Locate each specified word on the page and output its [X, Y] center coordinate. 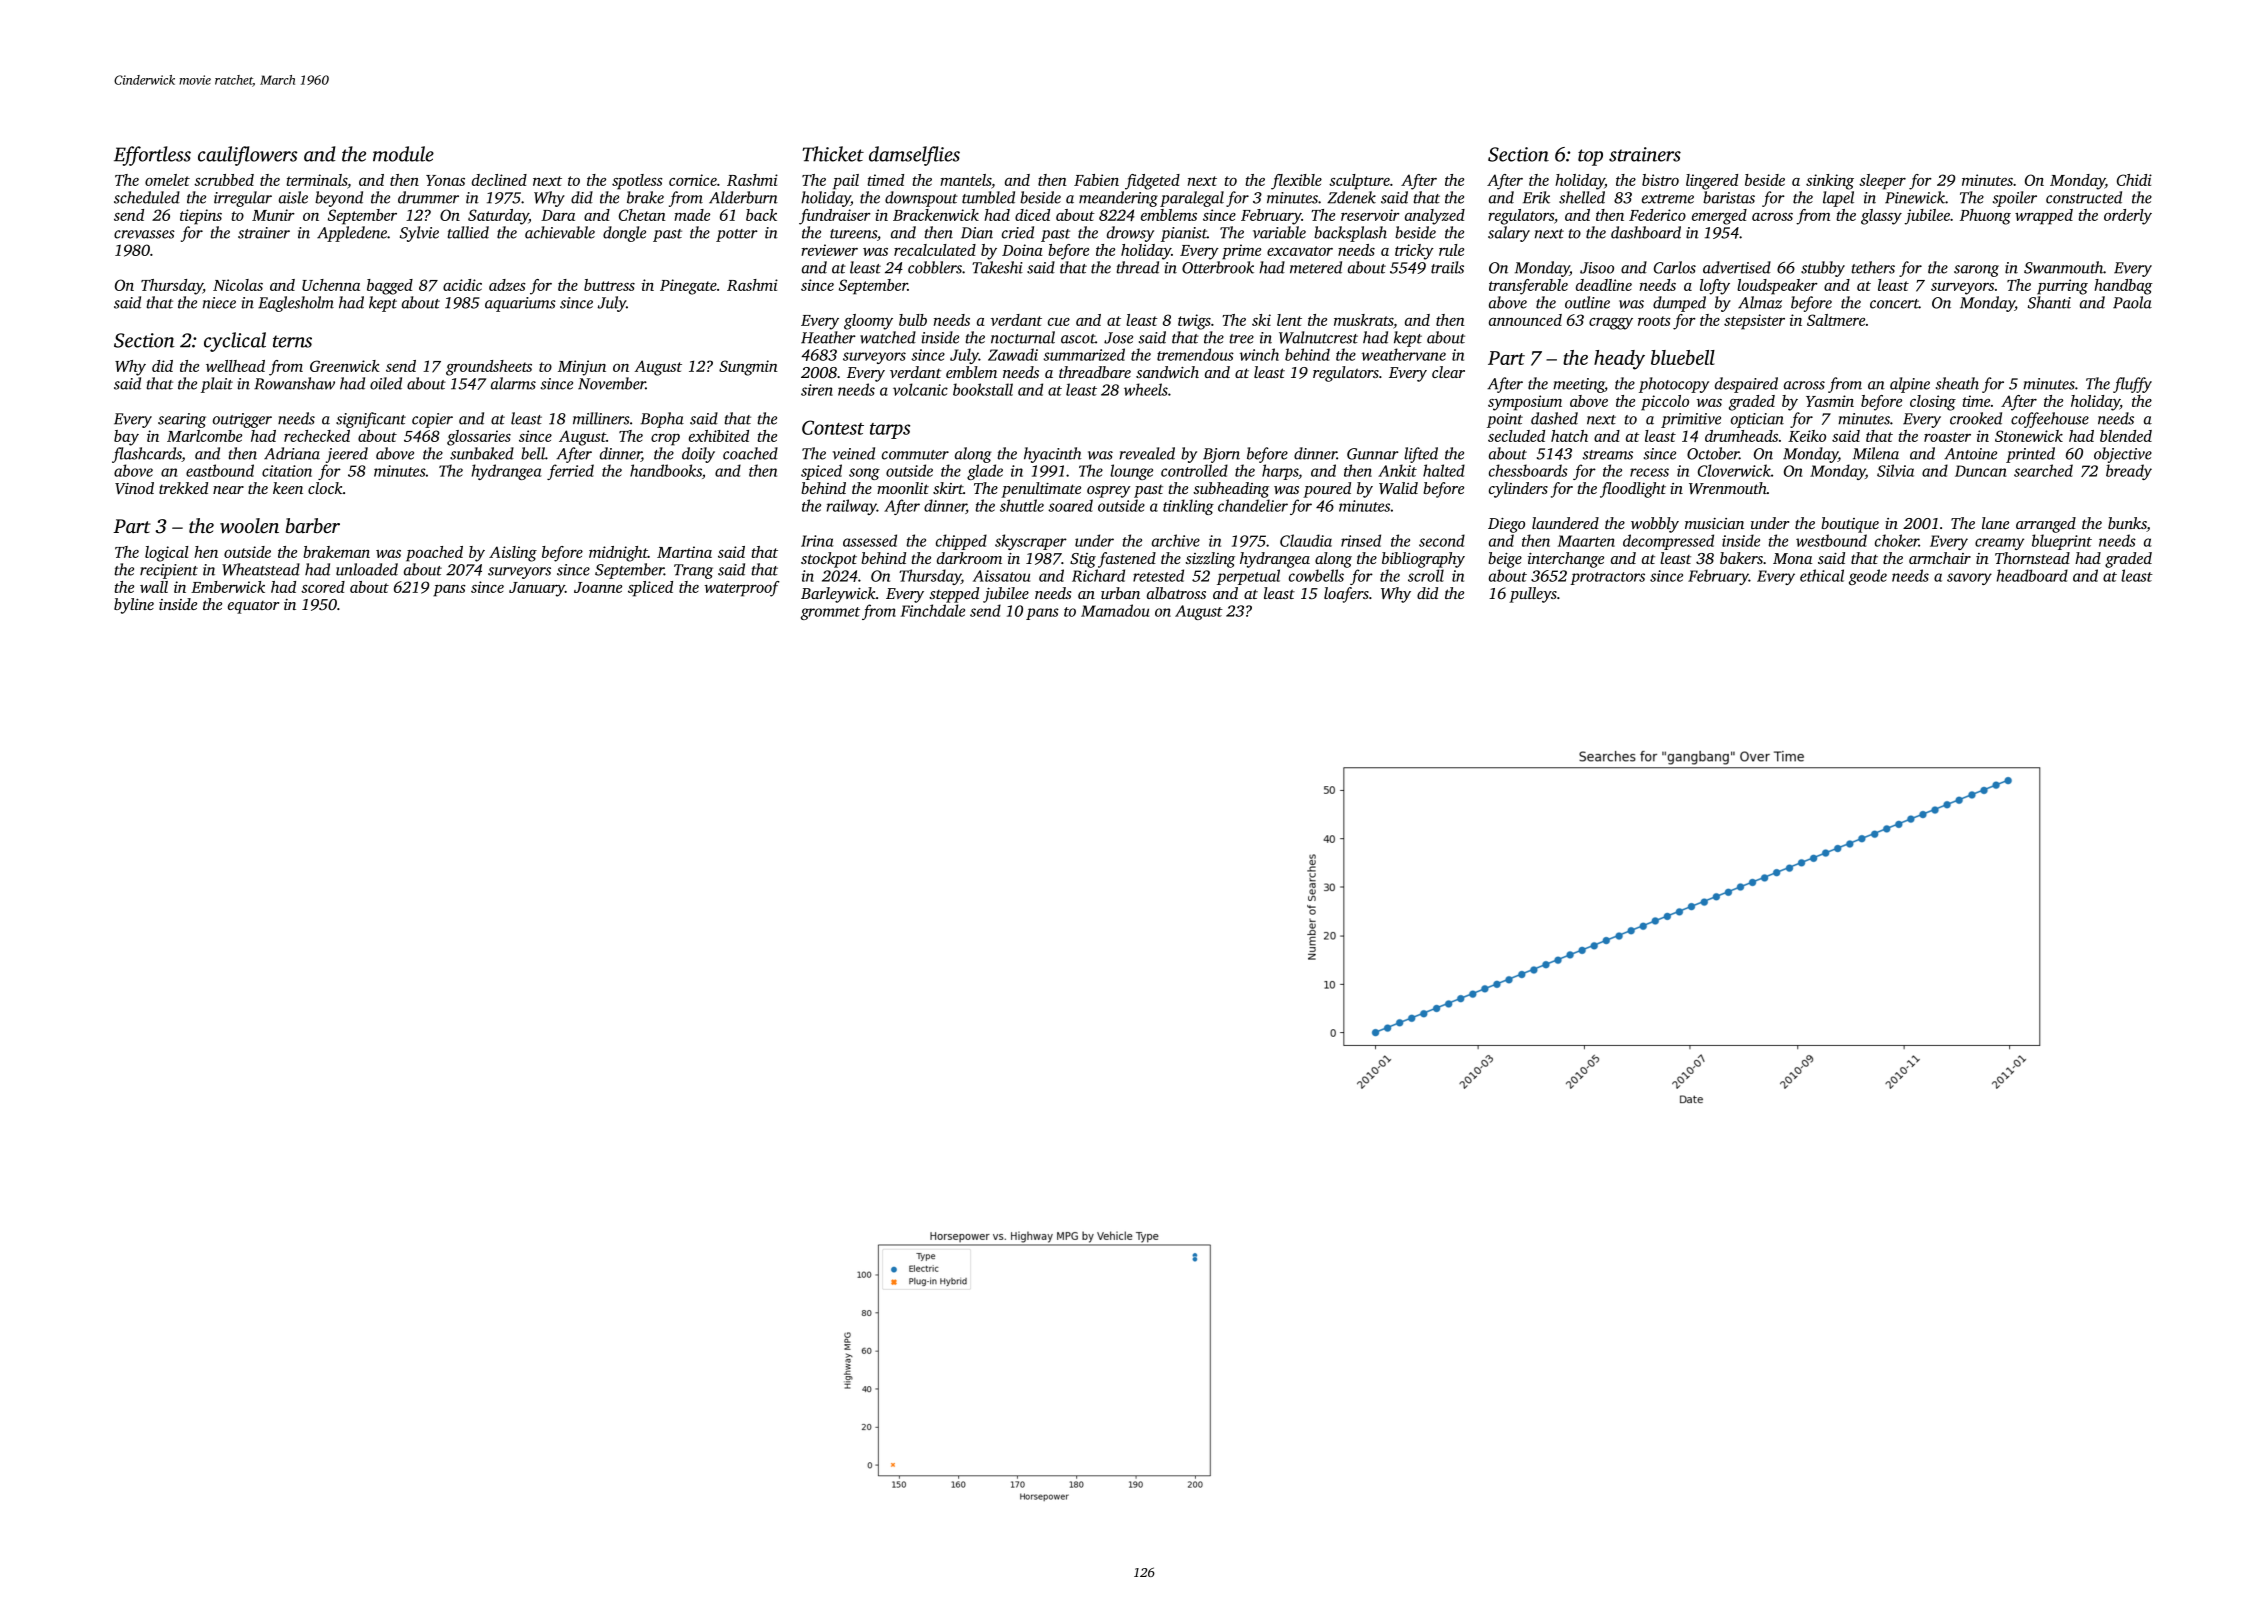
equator [253, 607]
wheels [1146, 389]
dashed [1554, 418]
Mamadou [1115, 610]
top [1590, 157]
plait [217, 385]
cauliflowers [248, 156]
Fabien [1096, 180]
